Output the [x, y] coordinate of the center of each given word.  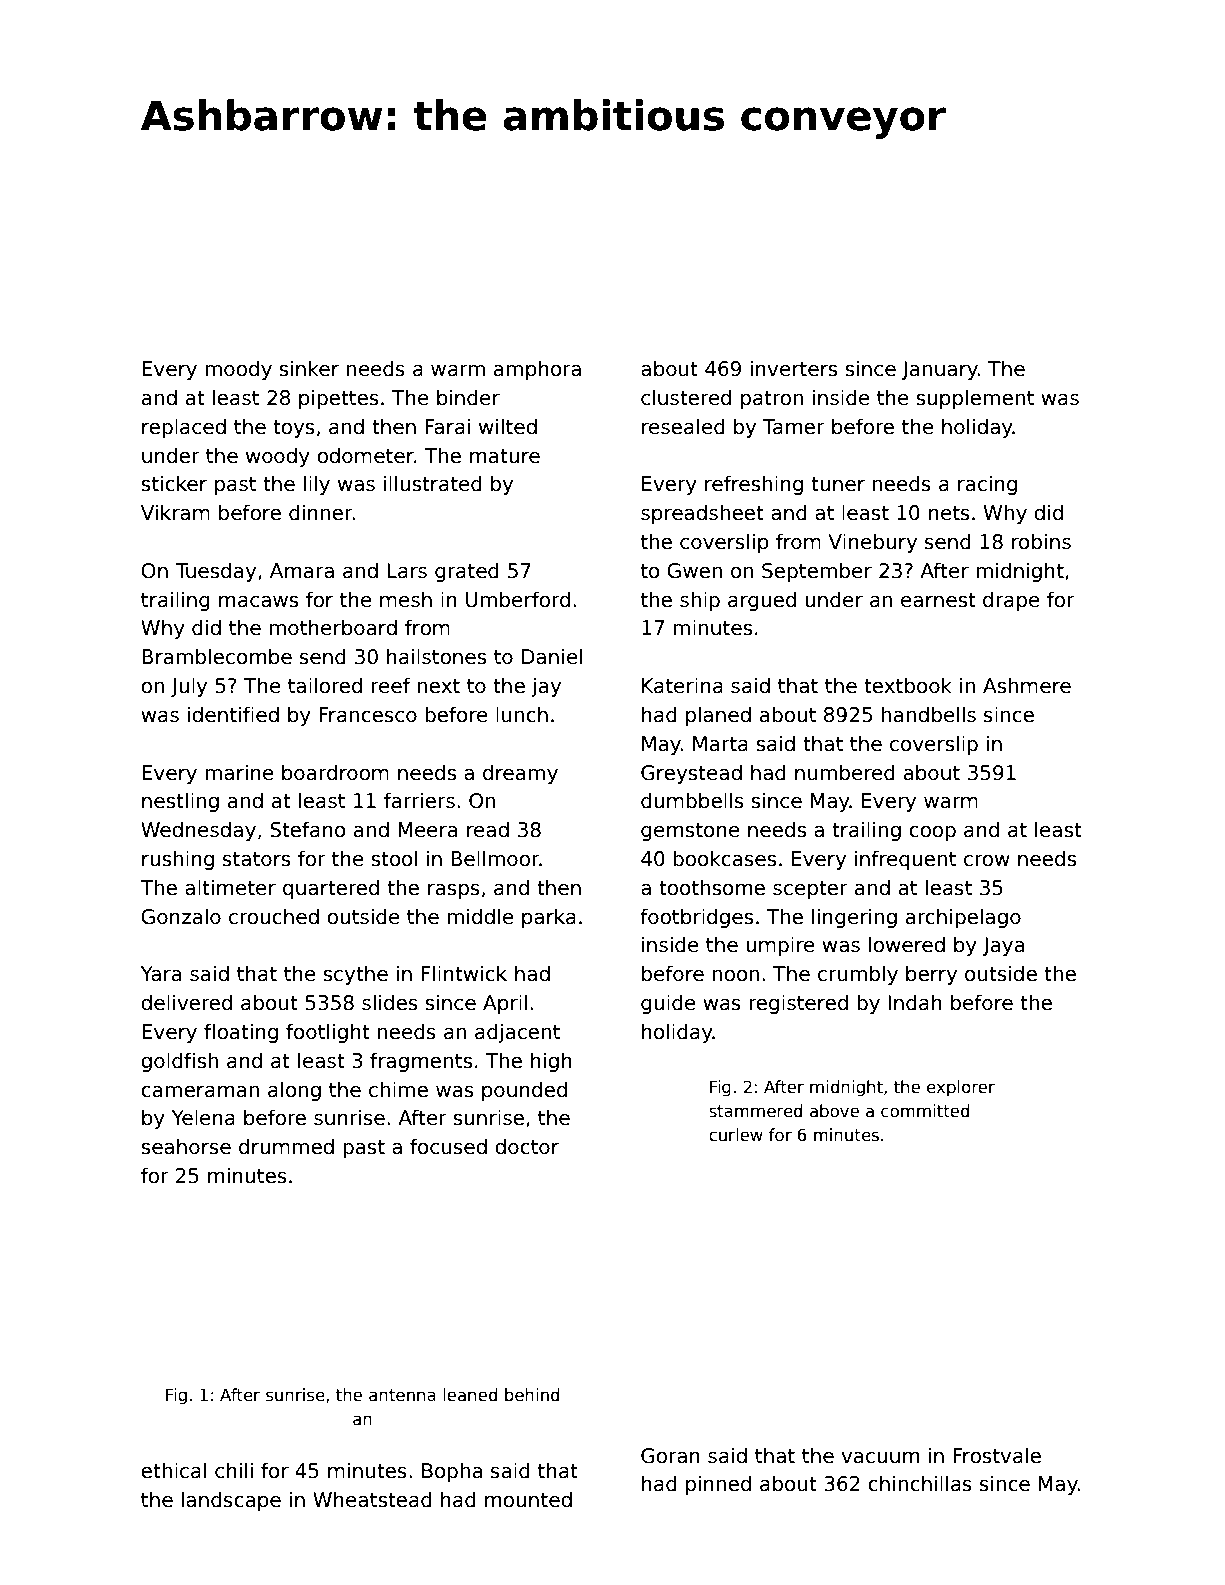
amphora [537, 370]
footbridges [696, 918]
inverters [794, 368]
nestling [180, 802]
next [438, 686]
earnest [938, 600]
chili [234, 1470]
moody [238, 370]
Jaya [1003, 946]
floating [241, 1033]
